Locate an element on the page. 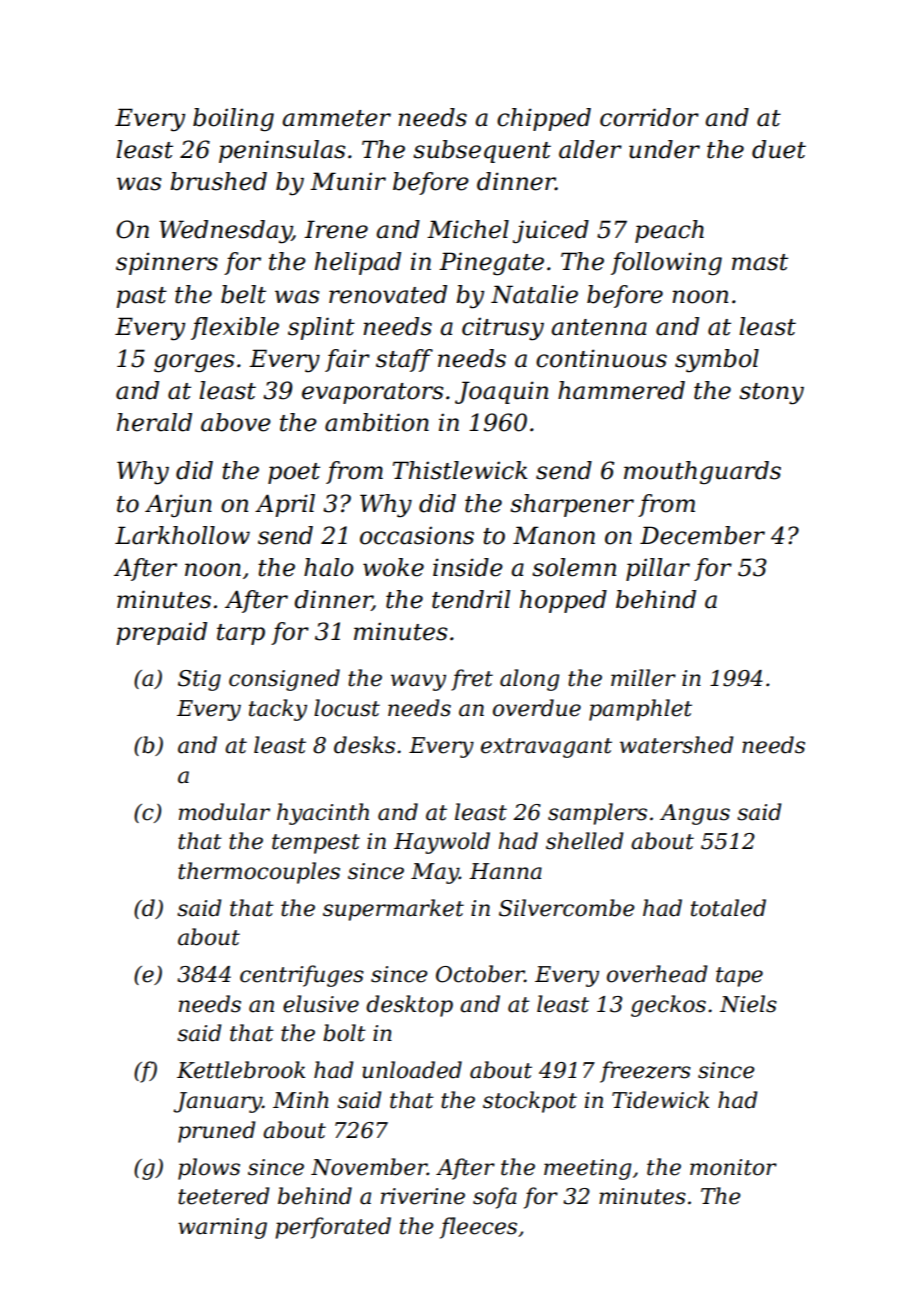  monitor is located at coordinates (733, 1167).
